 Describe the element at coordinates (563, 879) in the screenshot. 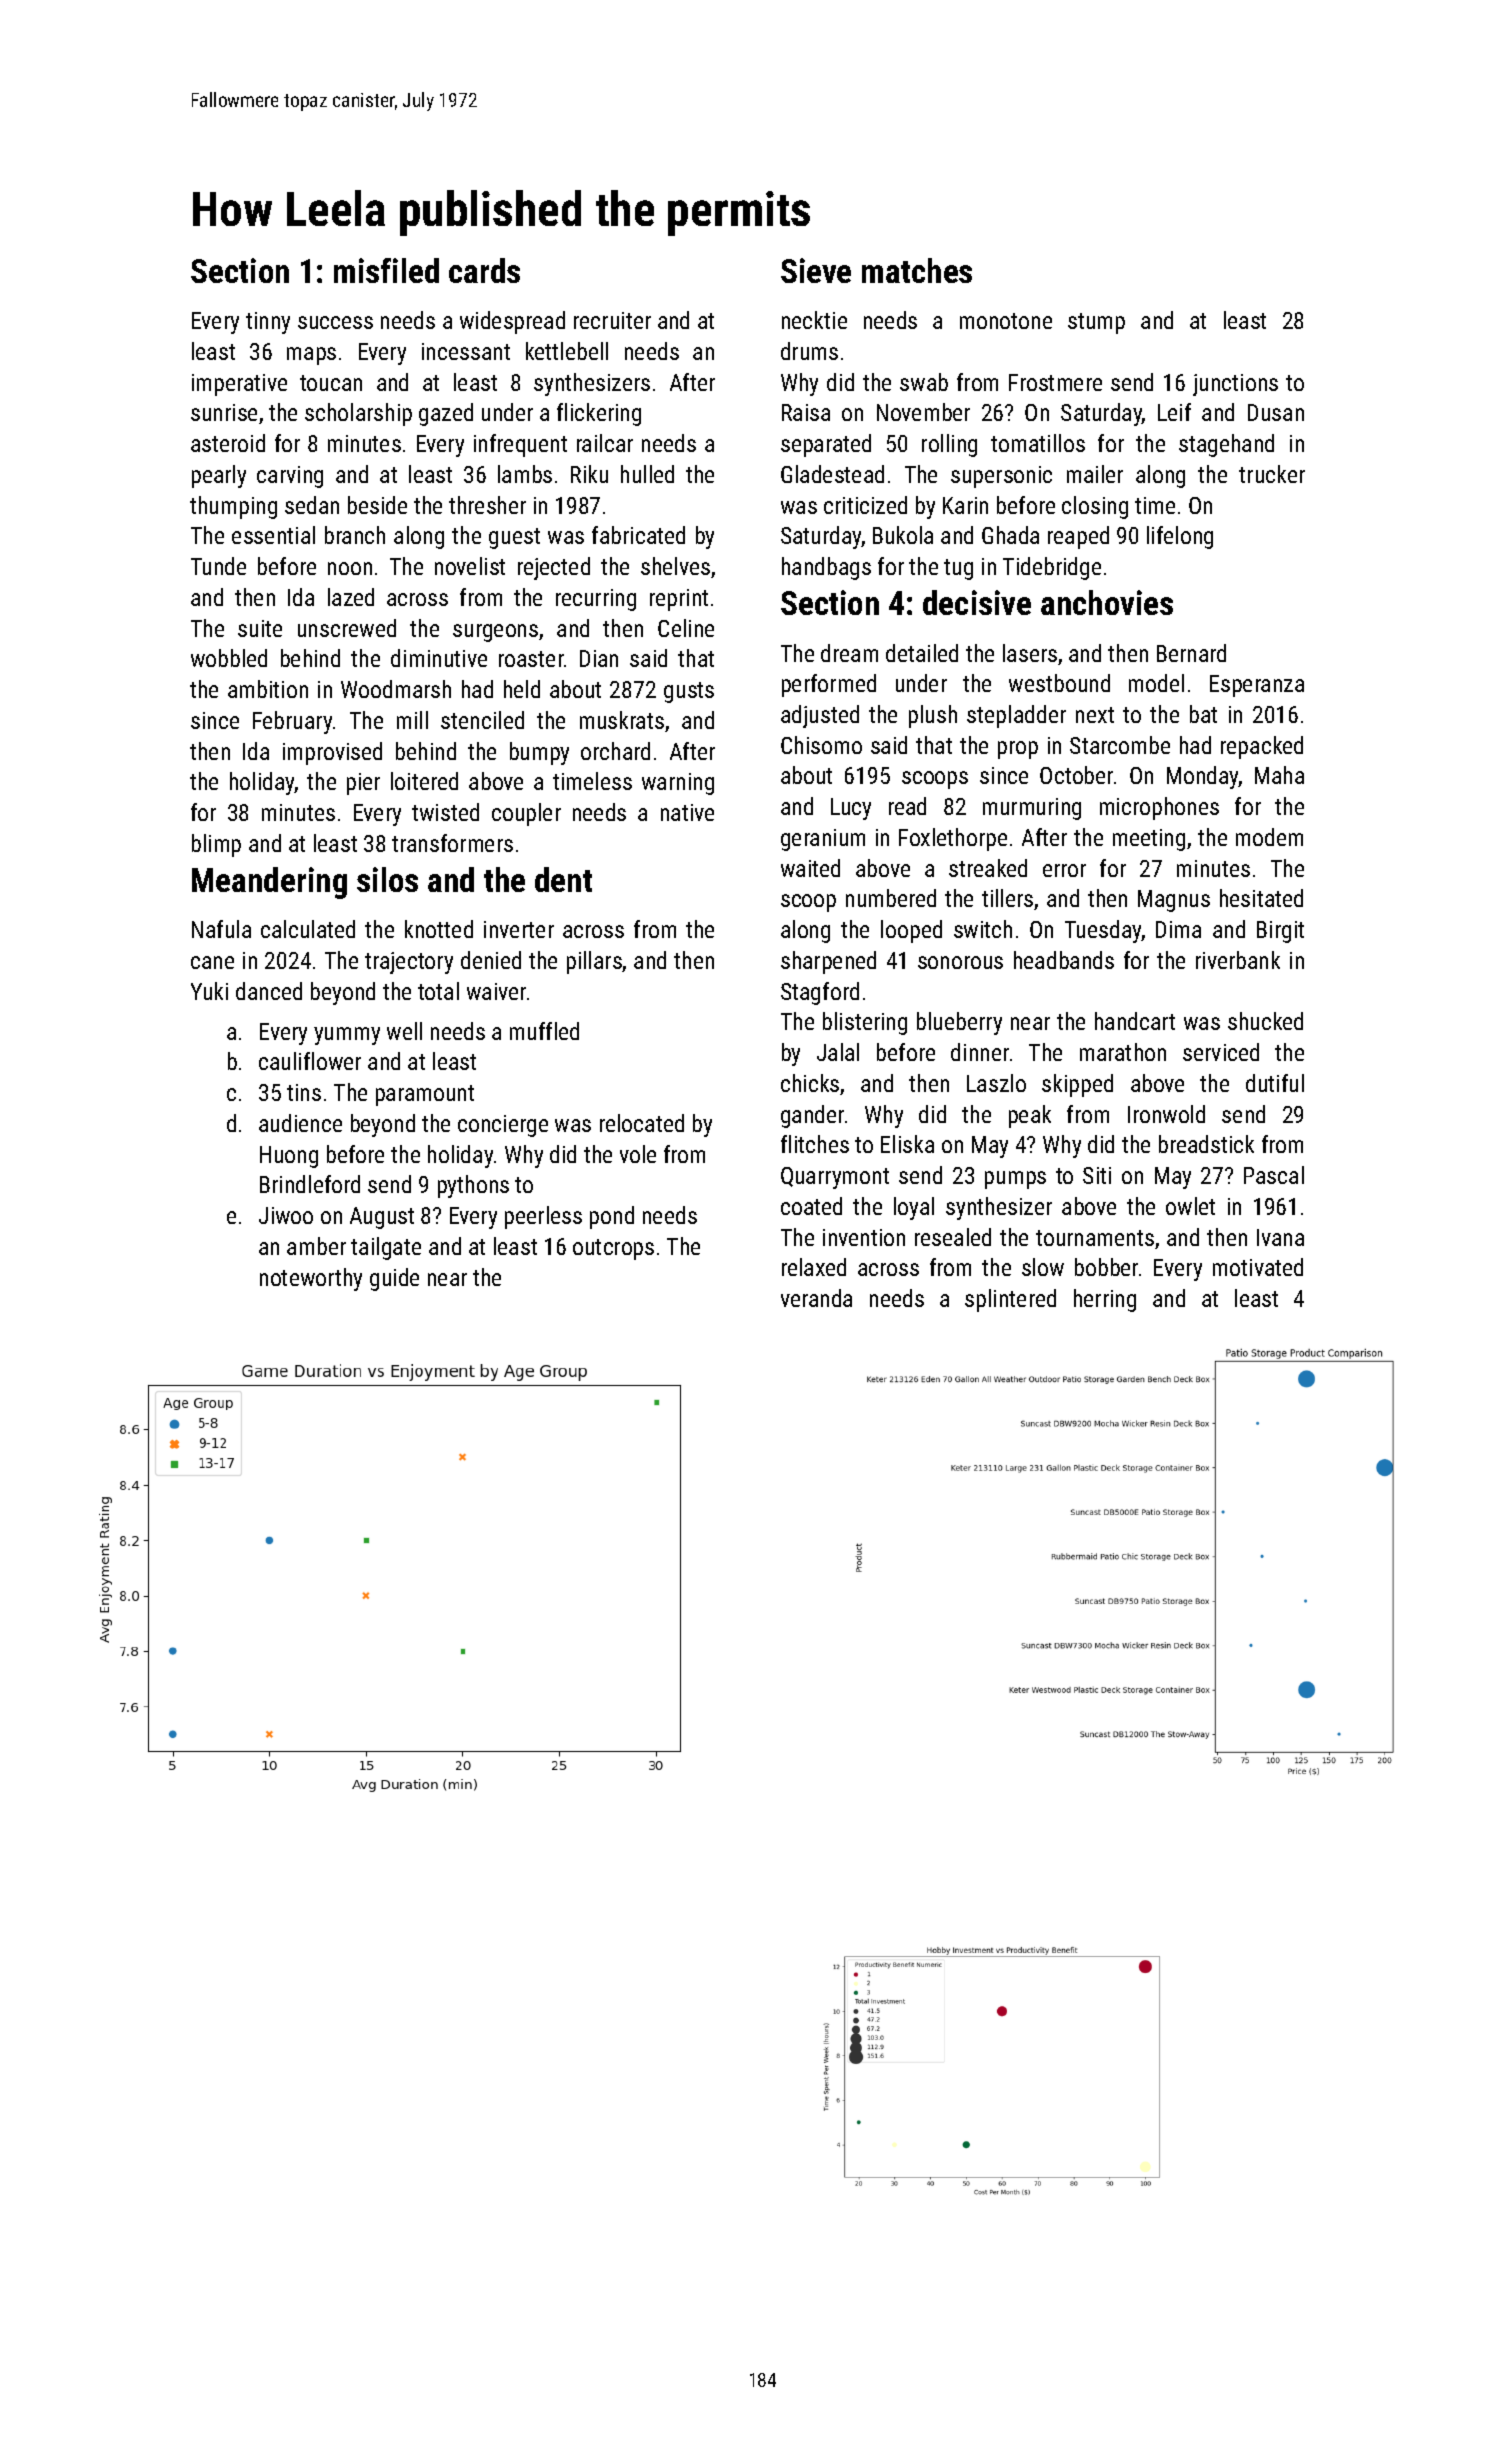

I see `dent` at that location.
